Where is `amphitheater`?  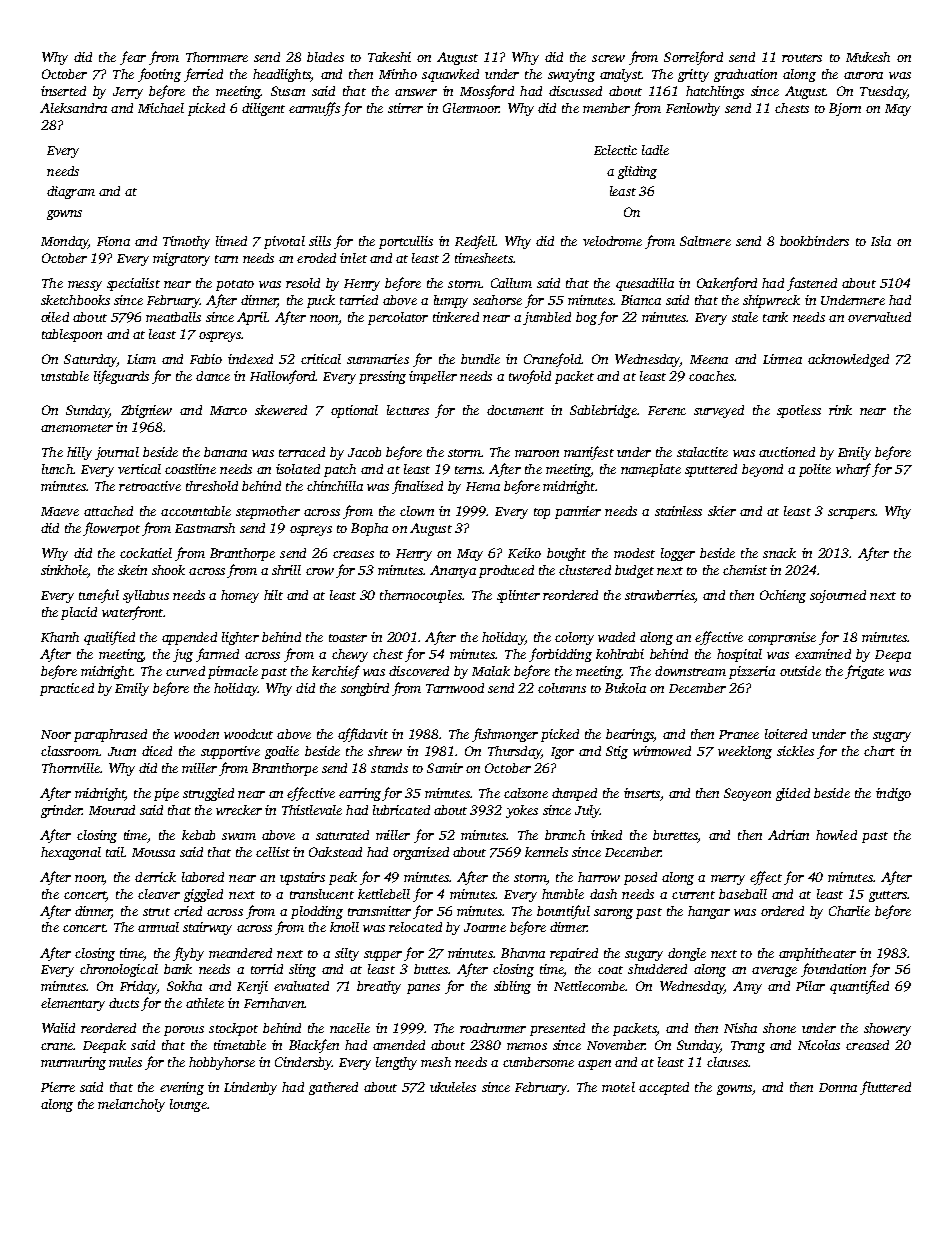
amphitheater is located at coordinates (817, 954).
